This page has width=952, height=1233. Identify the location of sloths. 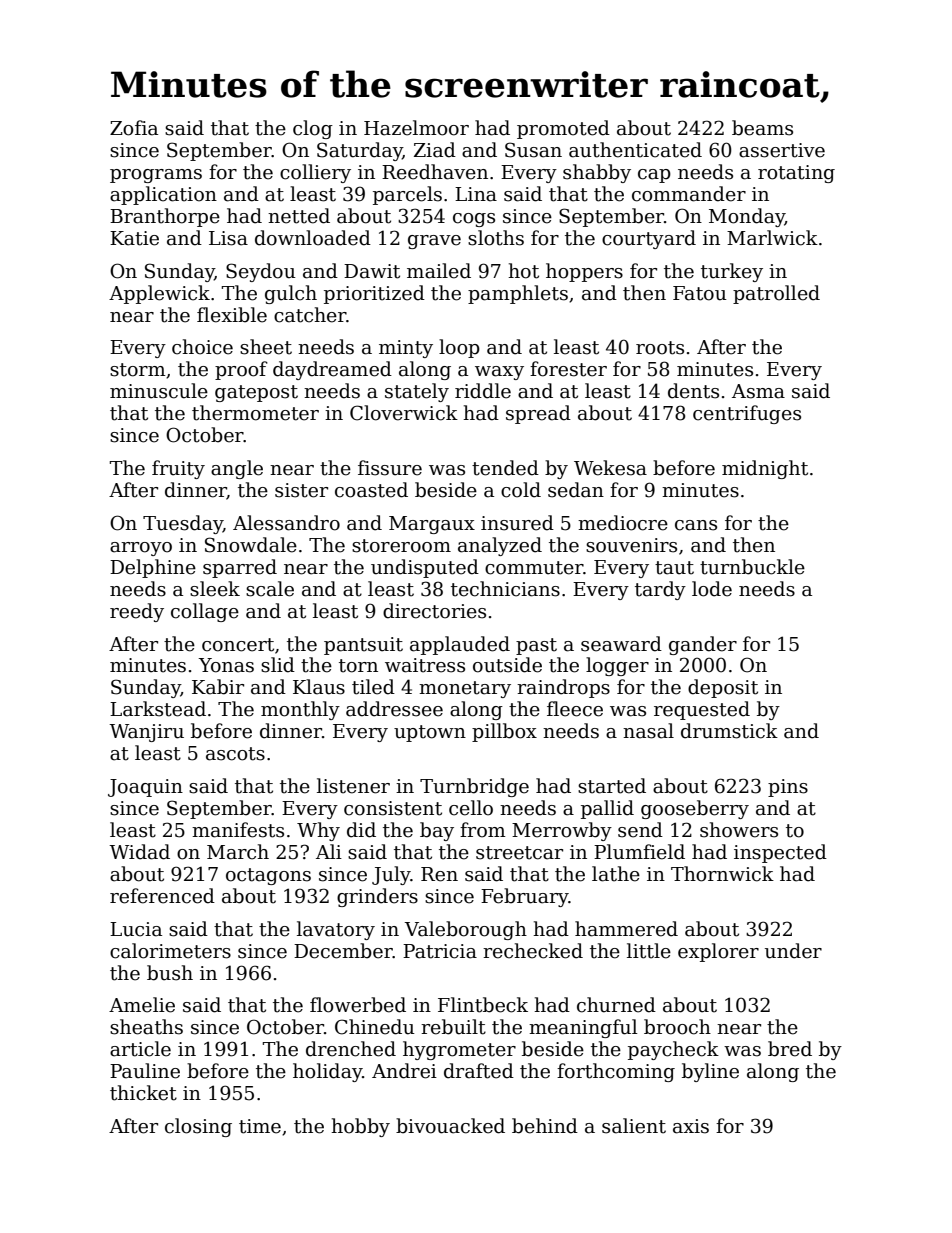
(496, 238).
